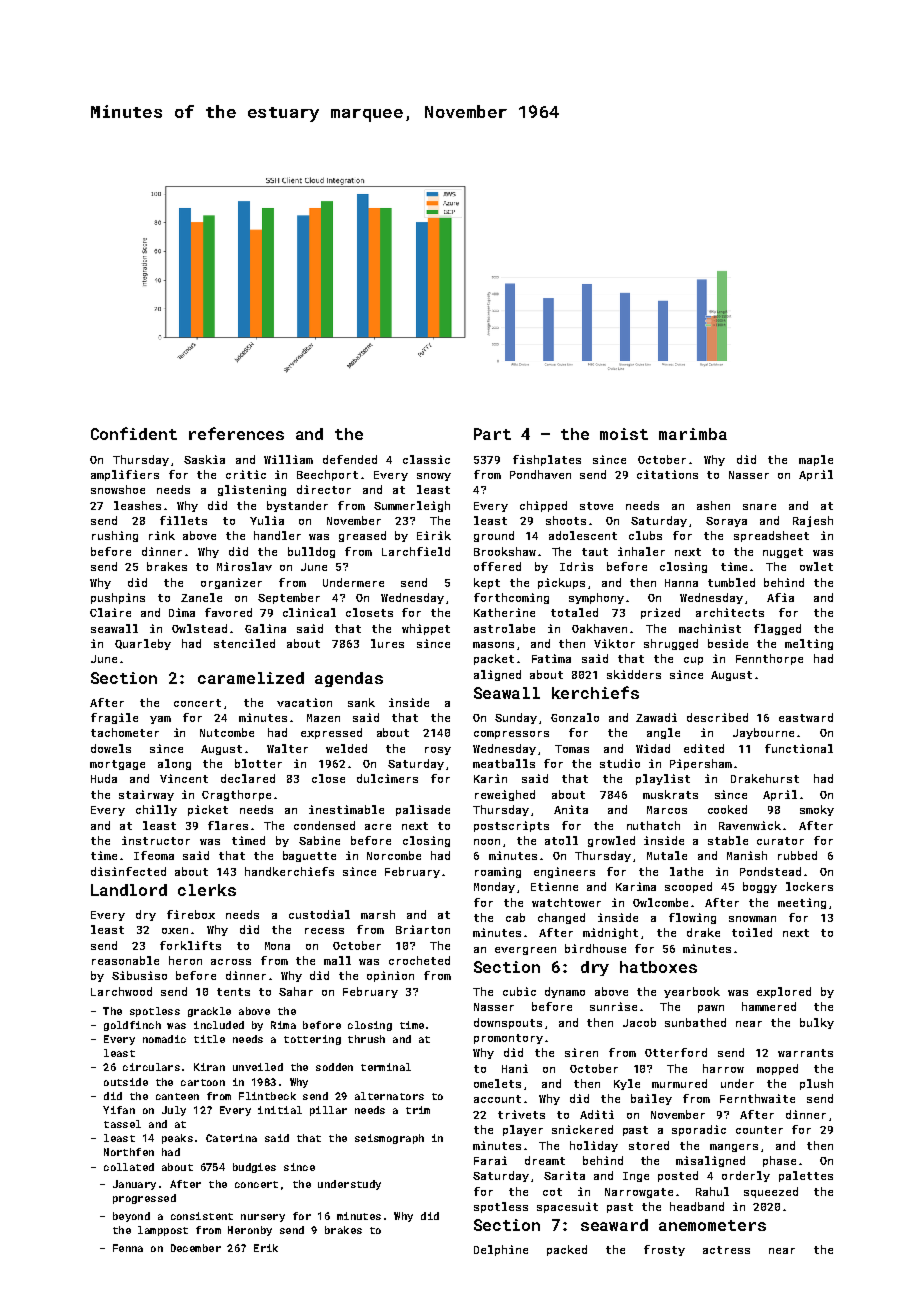  Describe the element at coordinates (390, 976) in the page. I see `opinion` at that location.
